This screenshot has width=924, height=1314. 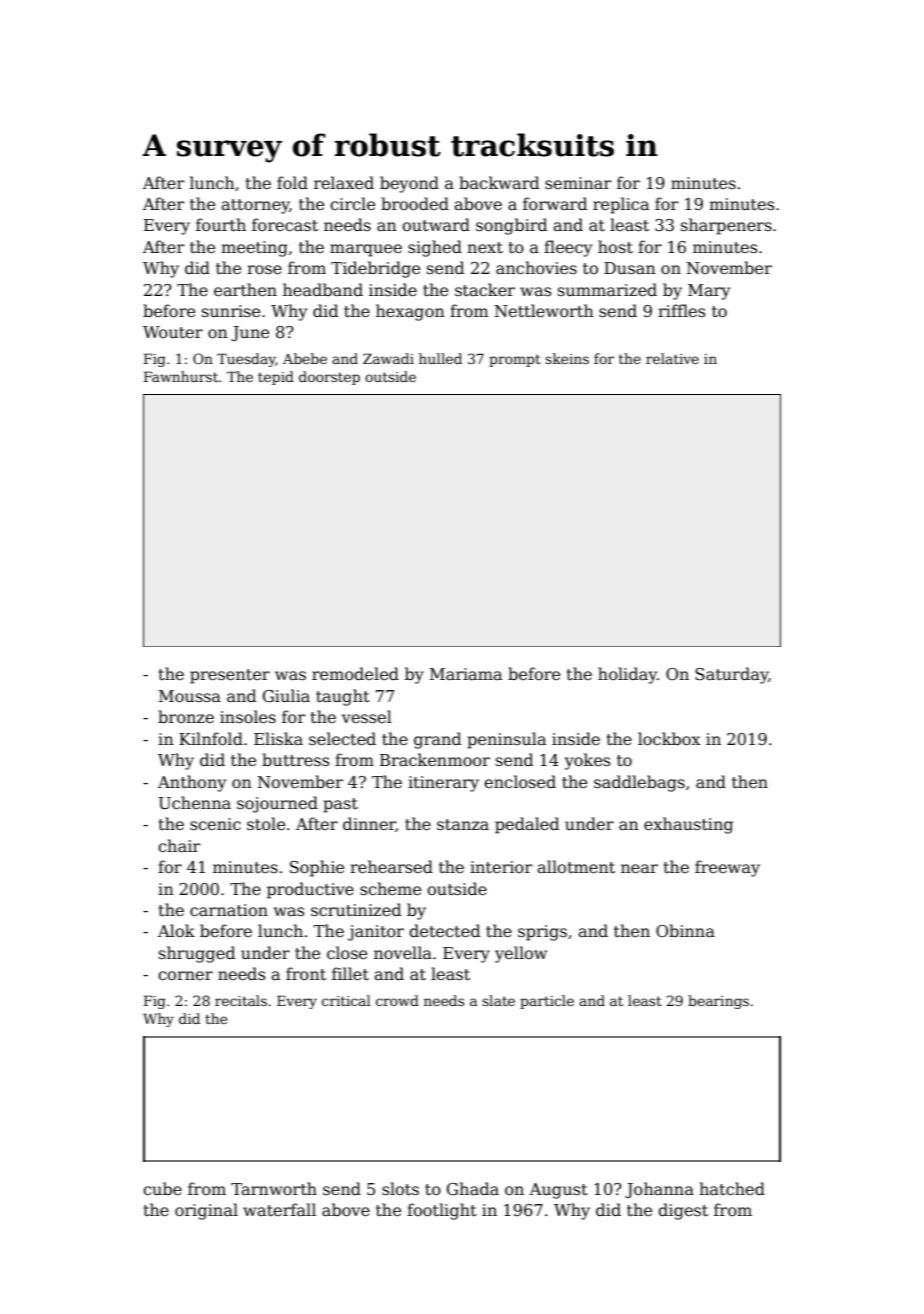 What do you see at coordinates (162, 1189) in the screenshot?
I see `cube` at bounding box center [162, 1189].
